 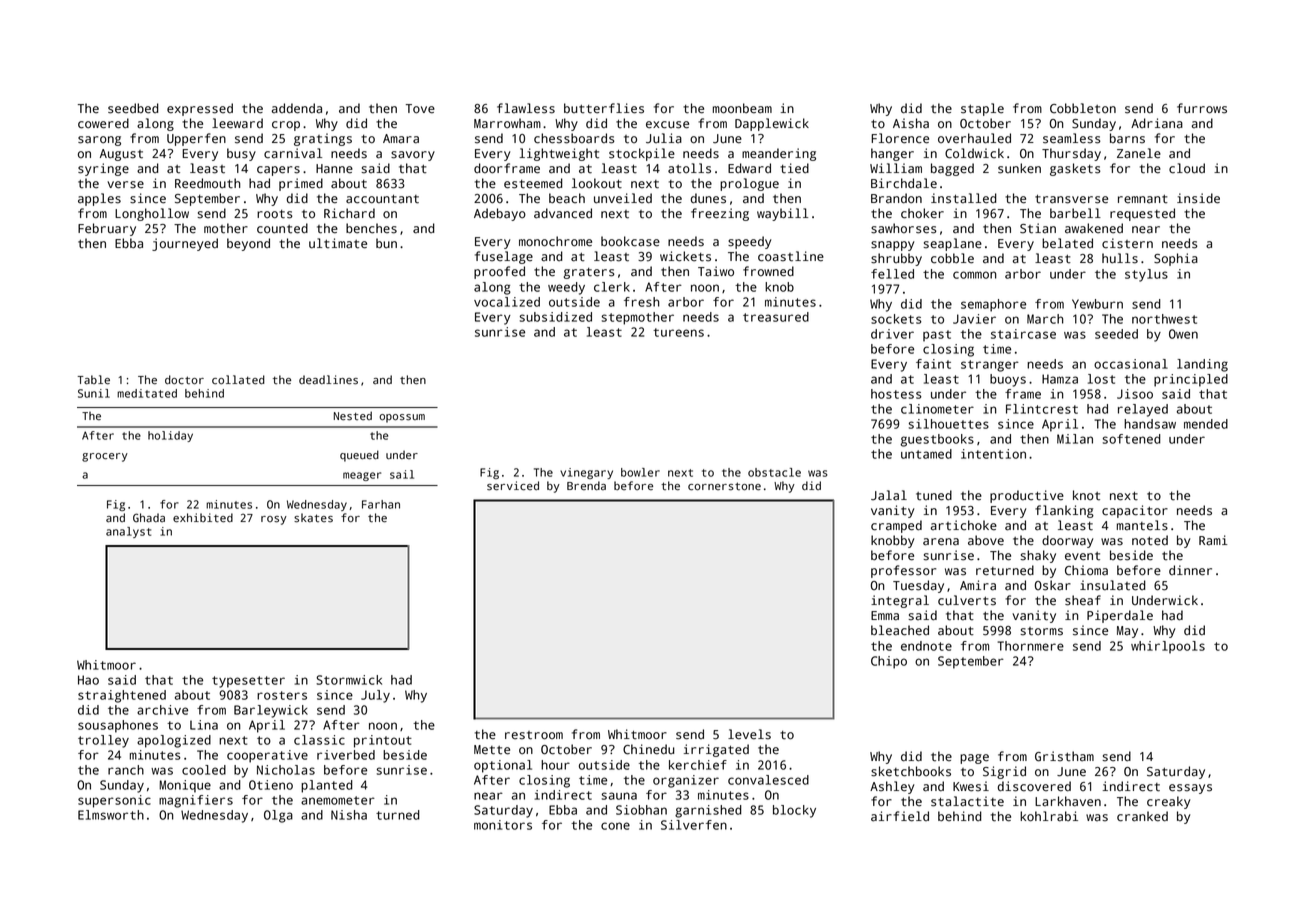 What do you see at coordinates (170, 436) in the image?
I see `holiday` at bounding box center [170, 436].
